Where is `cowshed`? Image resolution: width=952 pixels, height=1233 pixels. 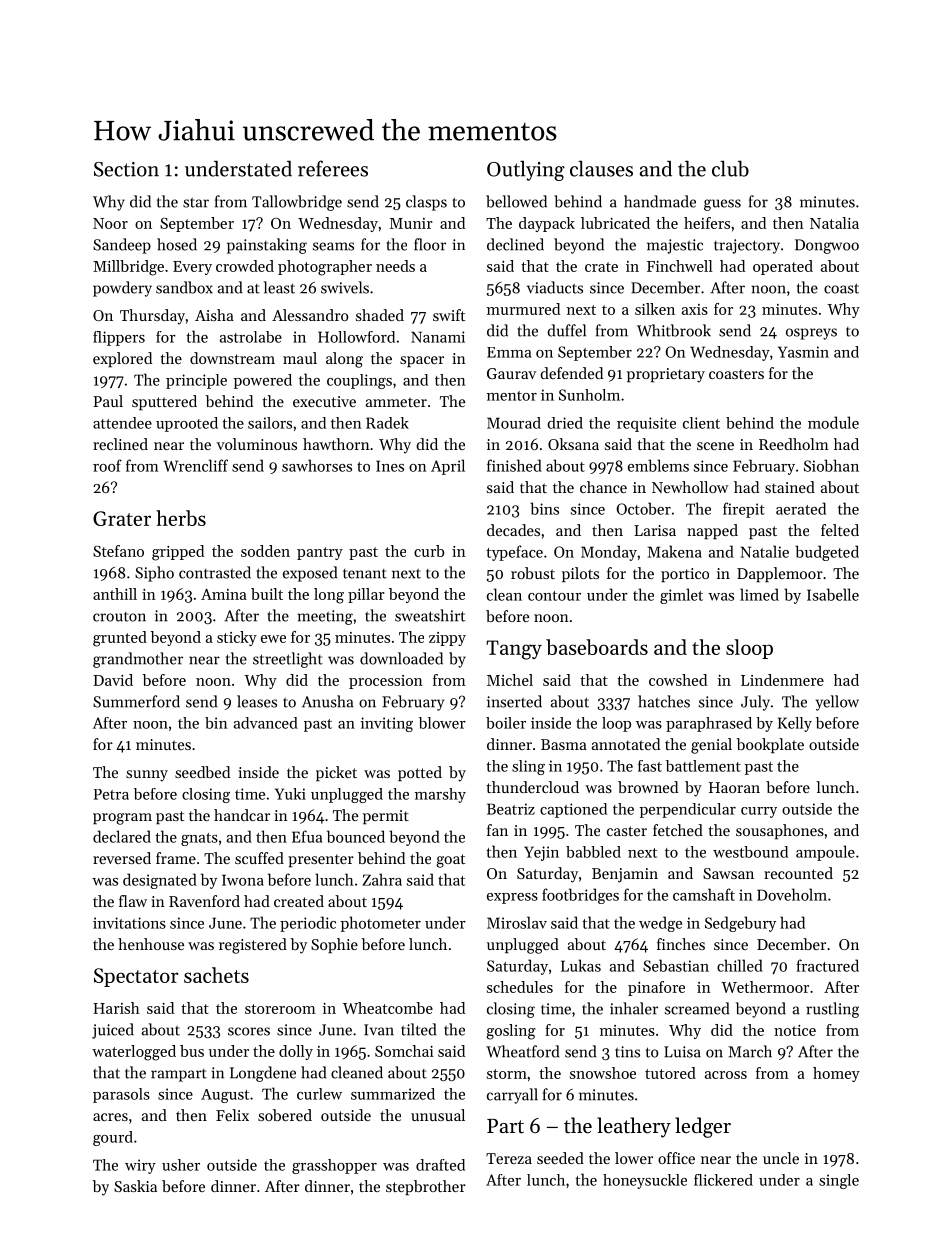 cowshed is located at coordinates (678, 680).
